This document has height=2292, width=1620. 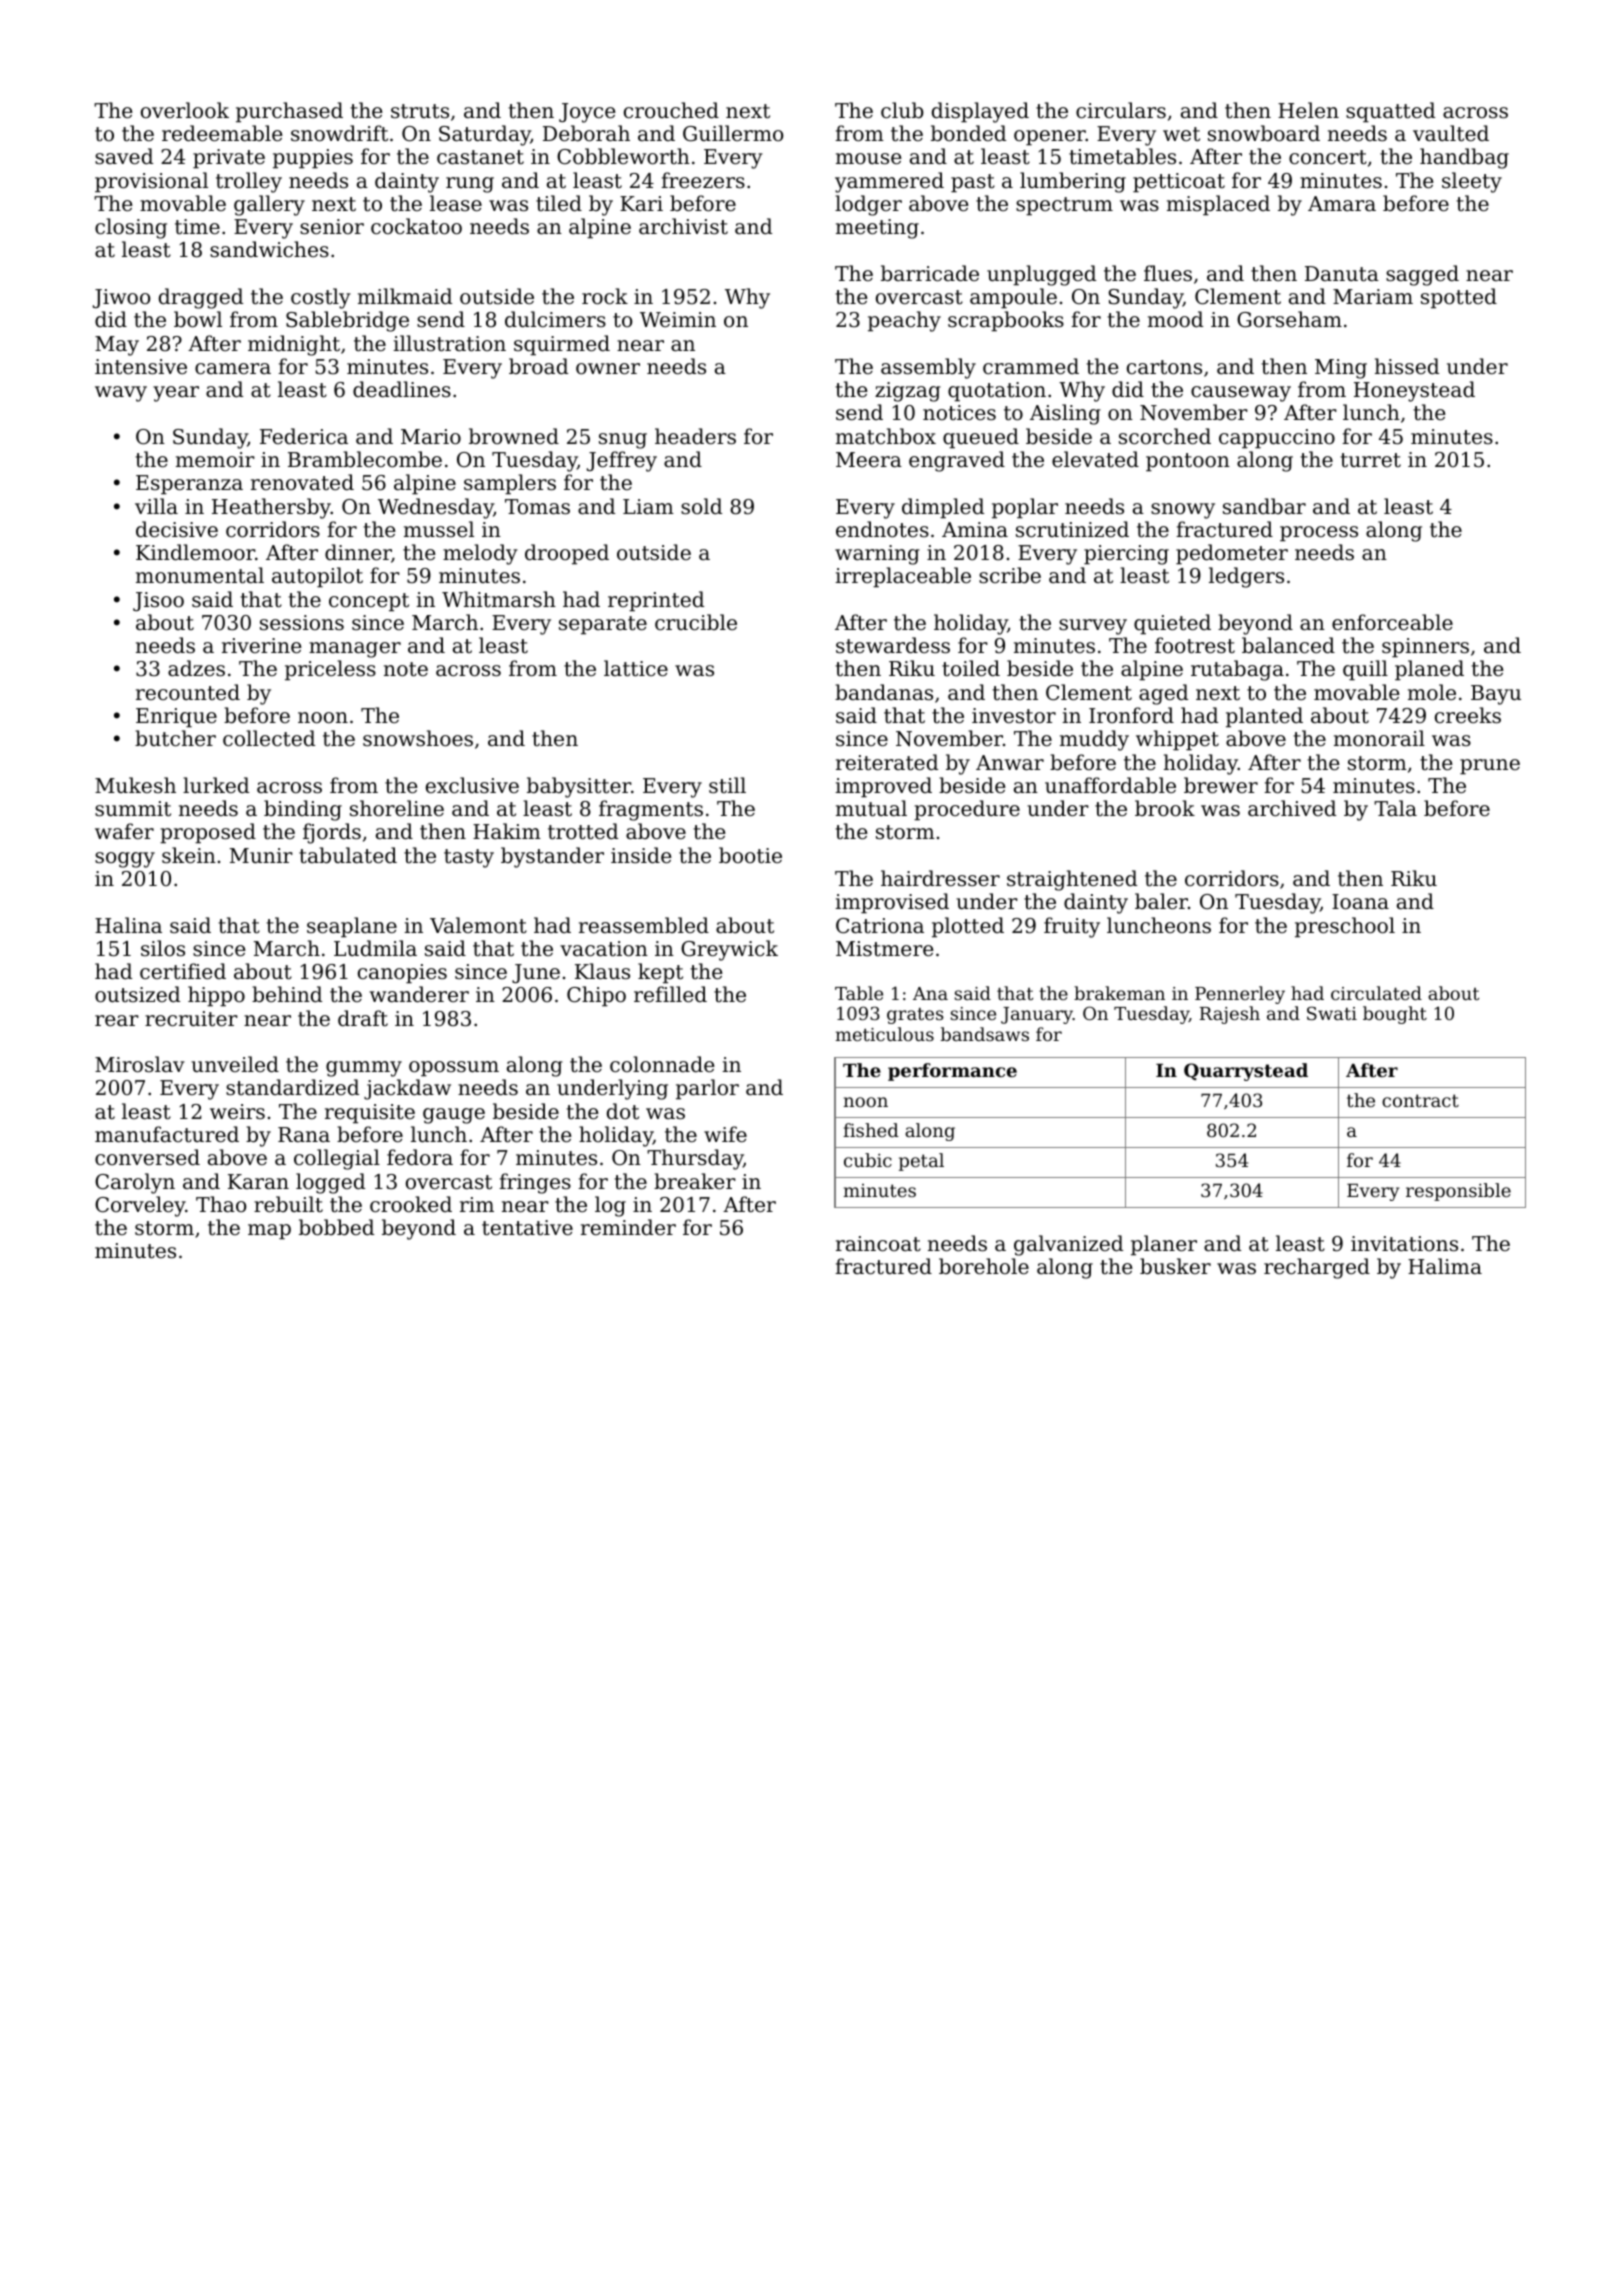 I want to click on petticoat, so click(x=1179, y=183).
